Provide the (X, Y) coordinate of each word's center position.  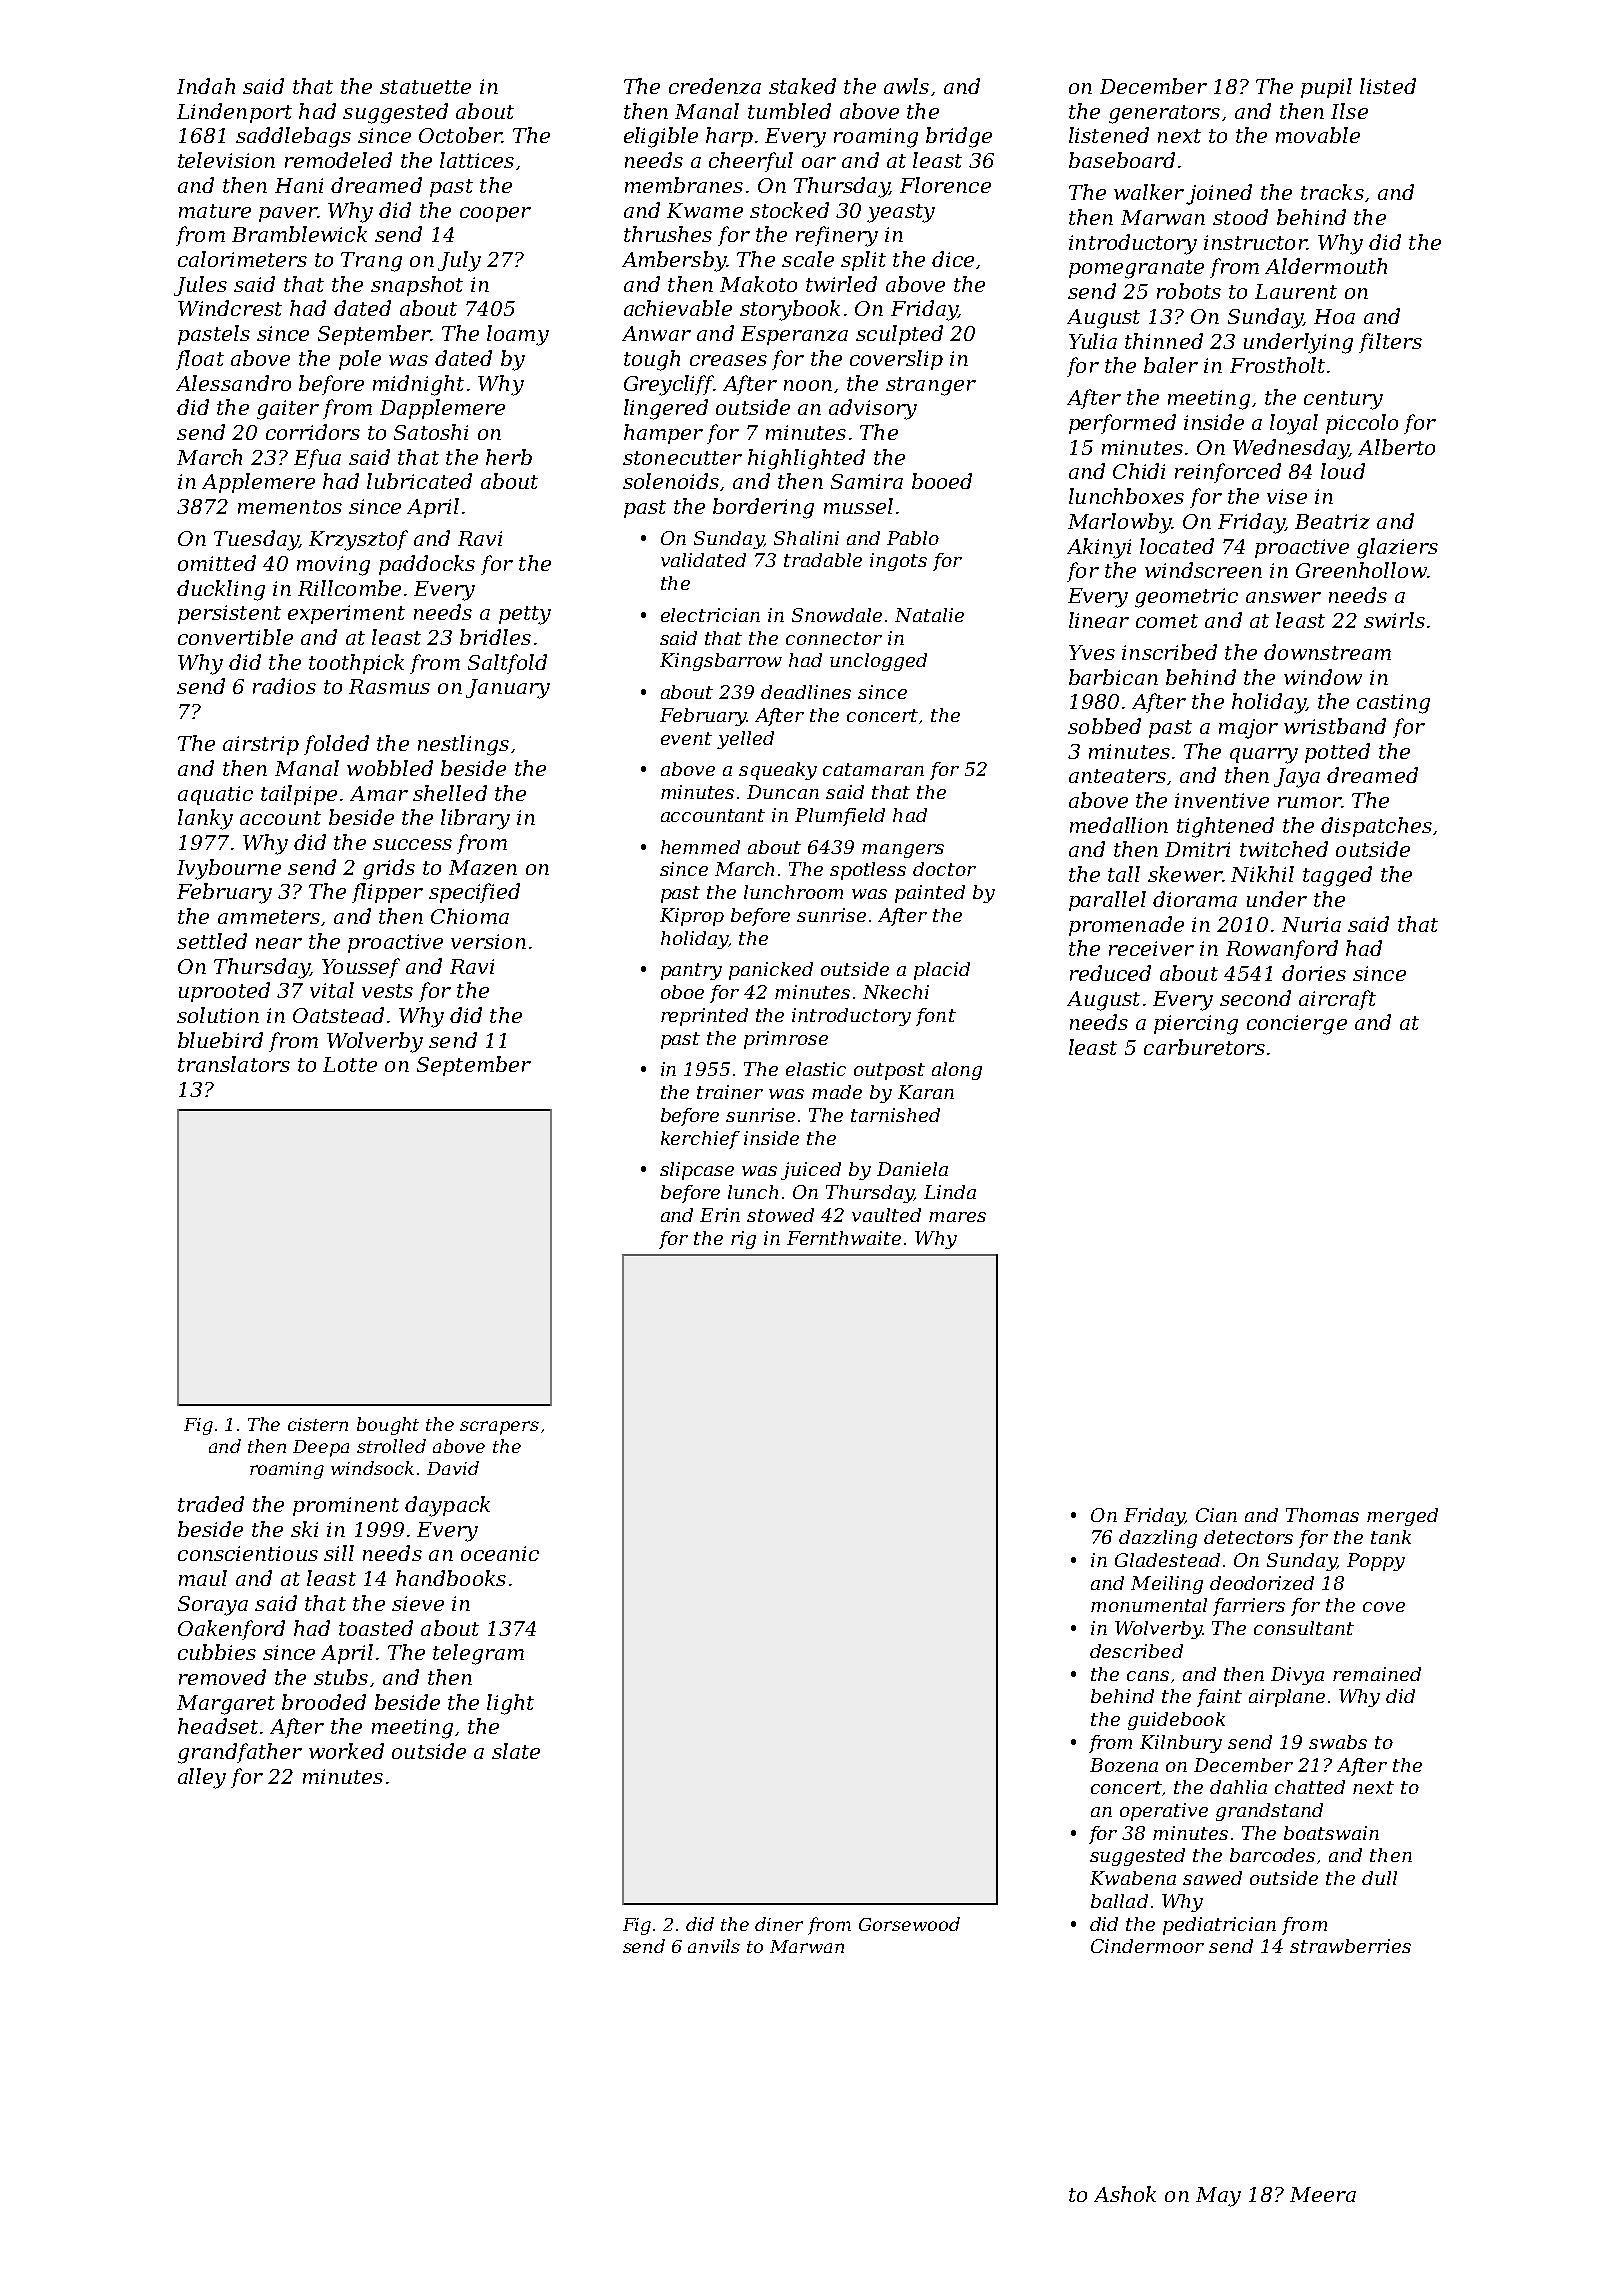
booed (942, 481)
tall (1124, 874)
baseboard (1122, 160)
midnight (418, 385)
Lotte (350, 1064)
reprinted (704, 1017)
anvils (714, 1946)
